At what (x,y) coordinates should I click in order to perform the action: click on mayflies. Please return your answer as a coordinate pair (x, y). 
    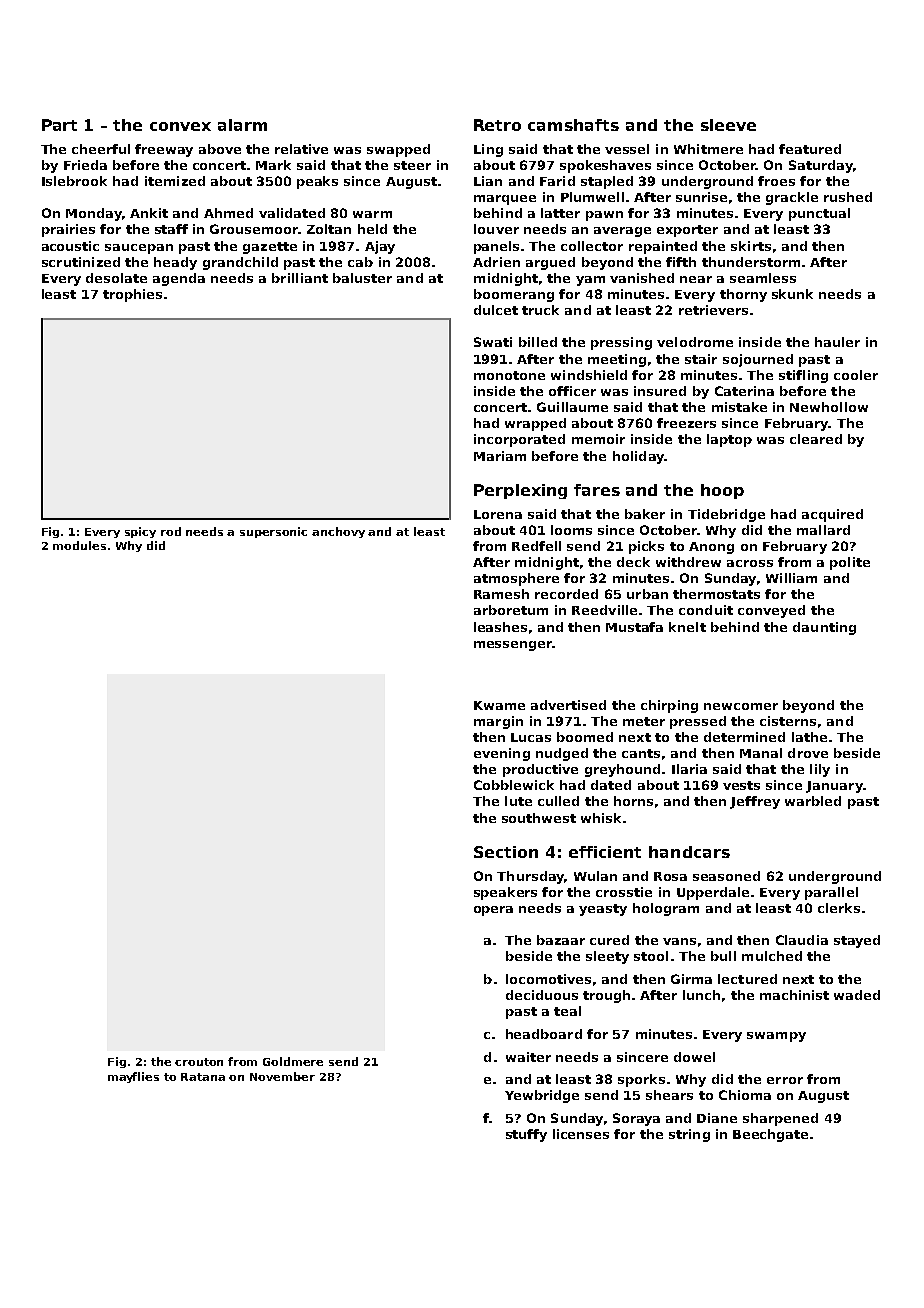
    Looking at the image, I should click on (133, 1077).
